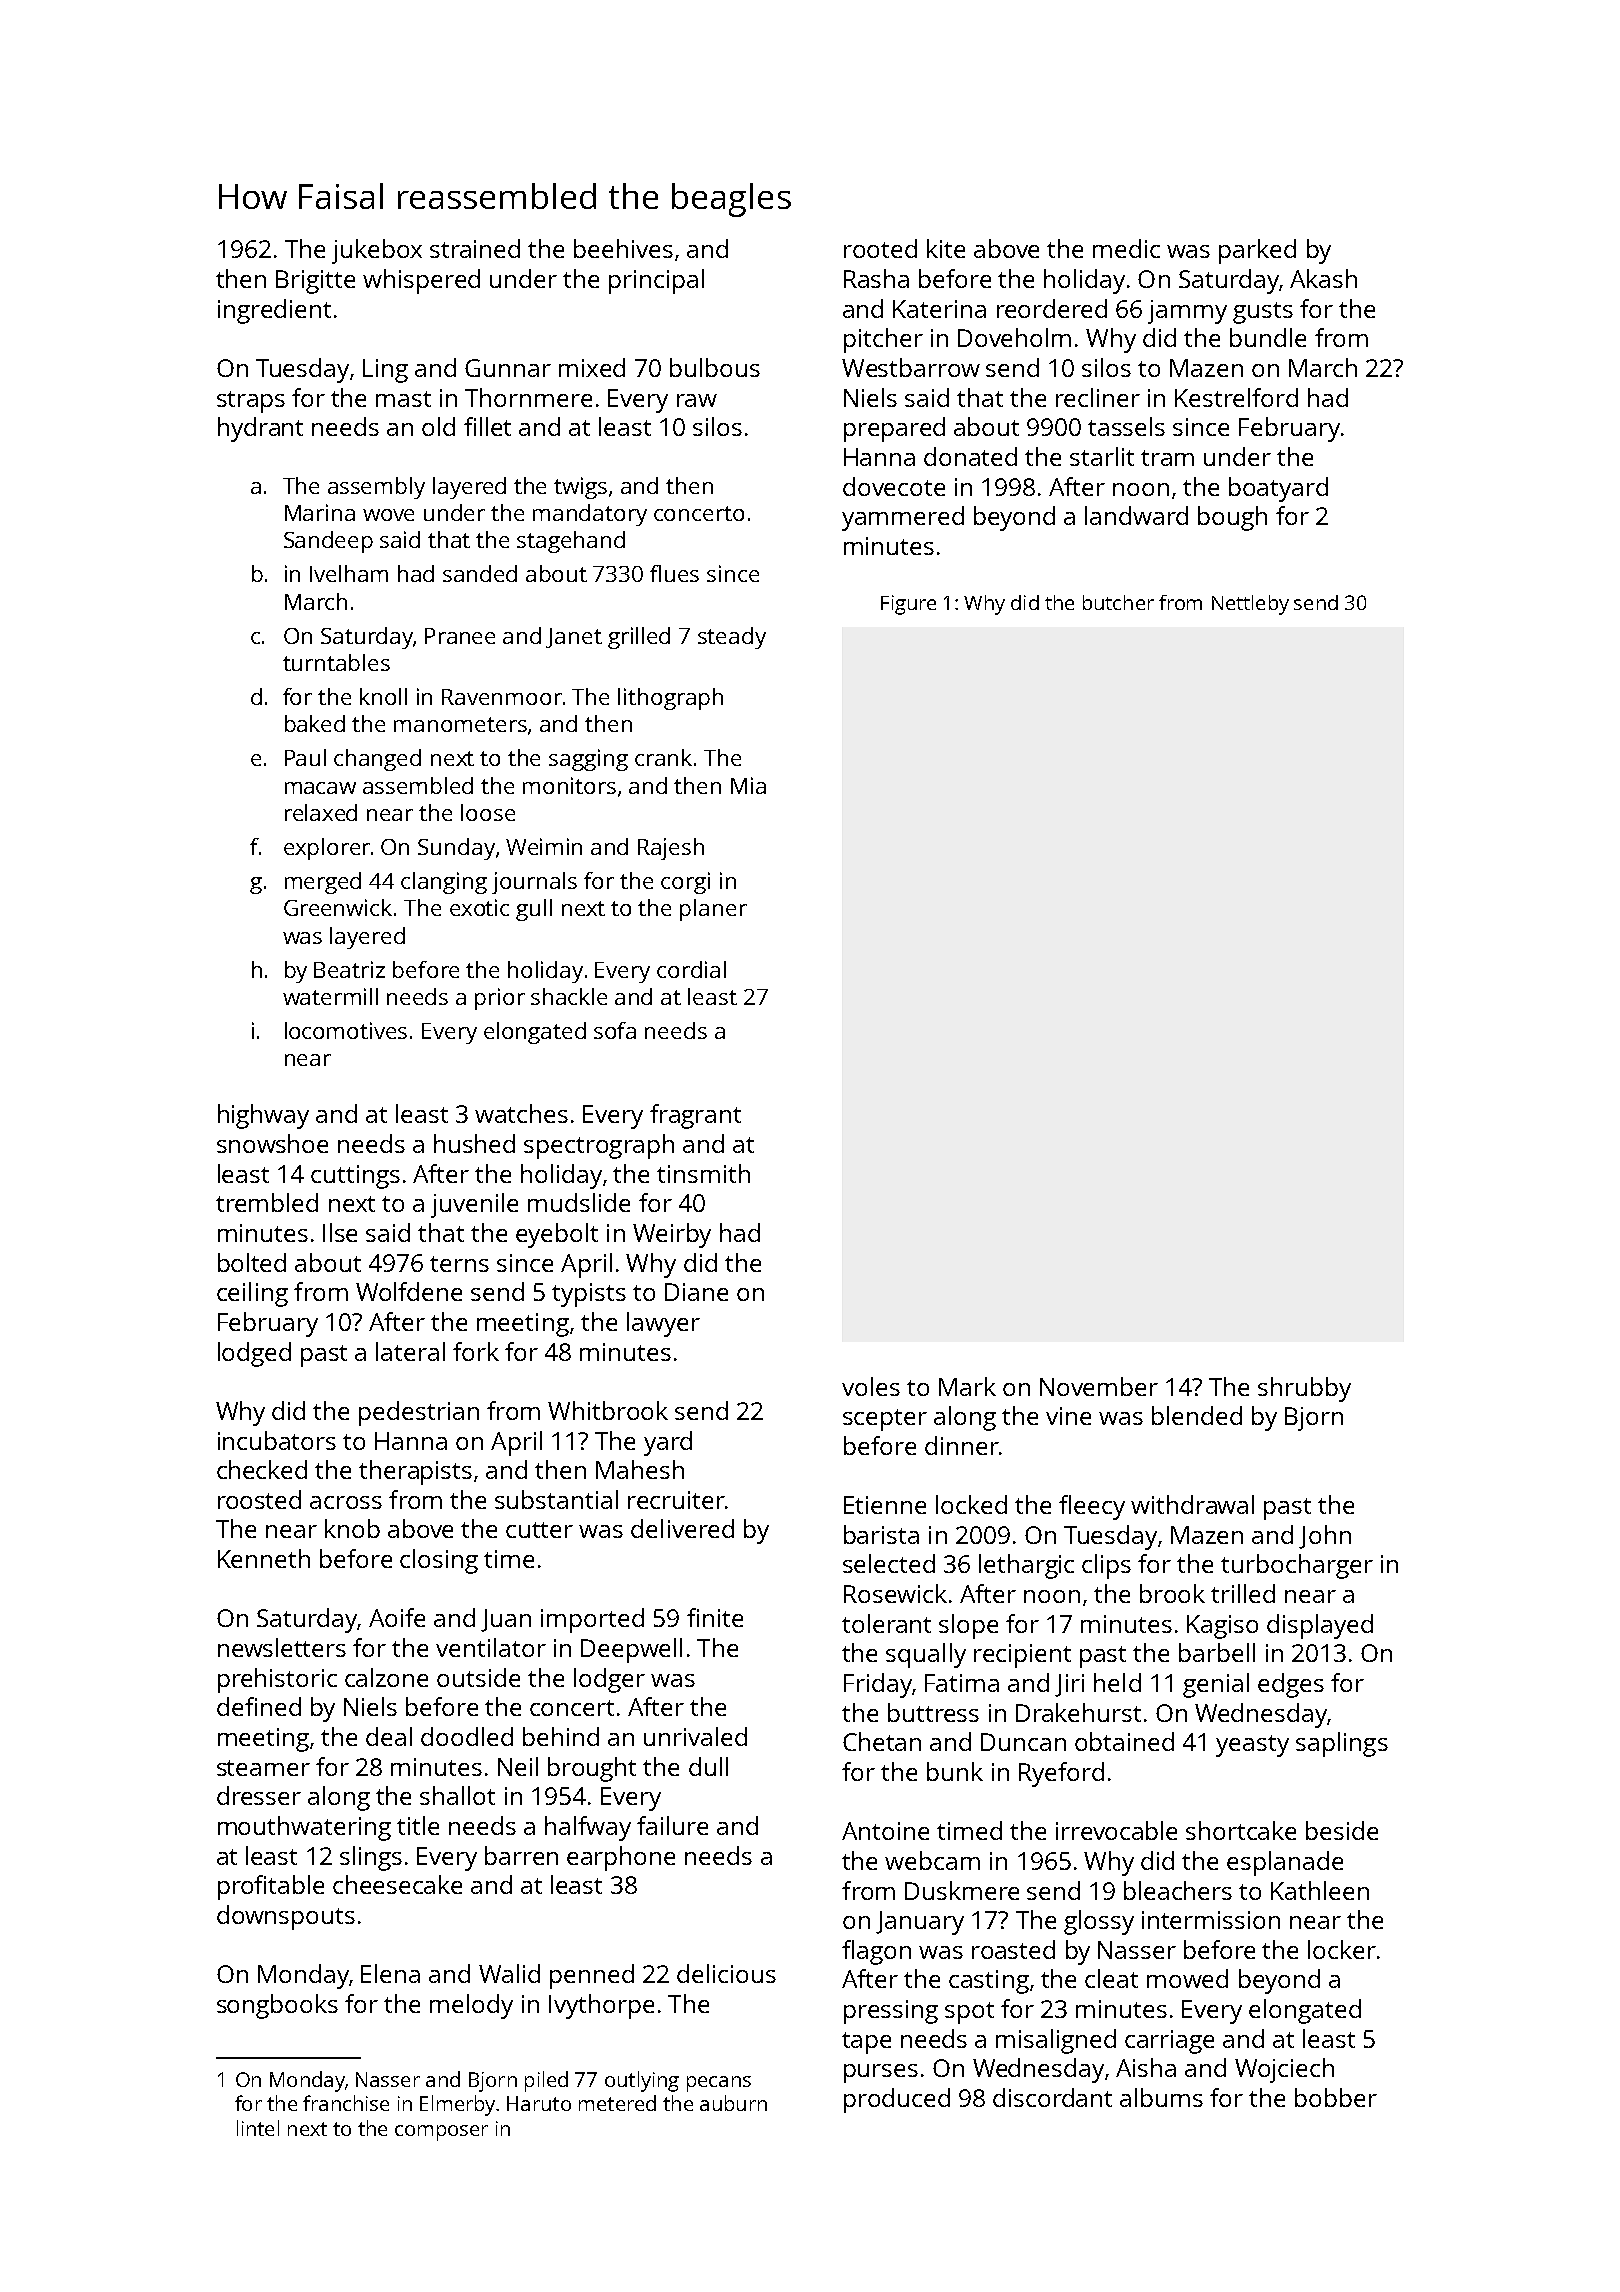 The height and width of the page is (2292, 1620). What do you see at coordinates (556, 1499) in the page?
I see `substantial` at bounding box center [556, 1499].
